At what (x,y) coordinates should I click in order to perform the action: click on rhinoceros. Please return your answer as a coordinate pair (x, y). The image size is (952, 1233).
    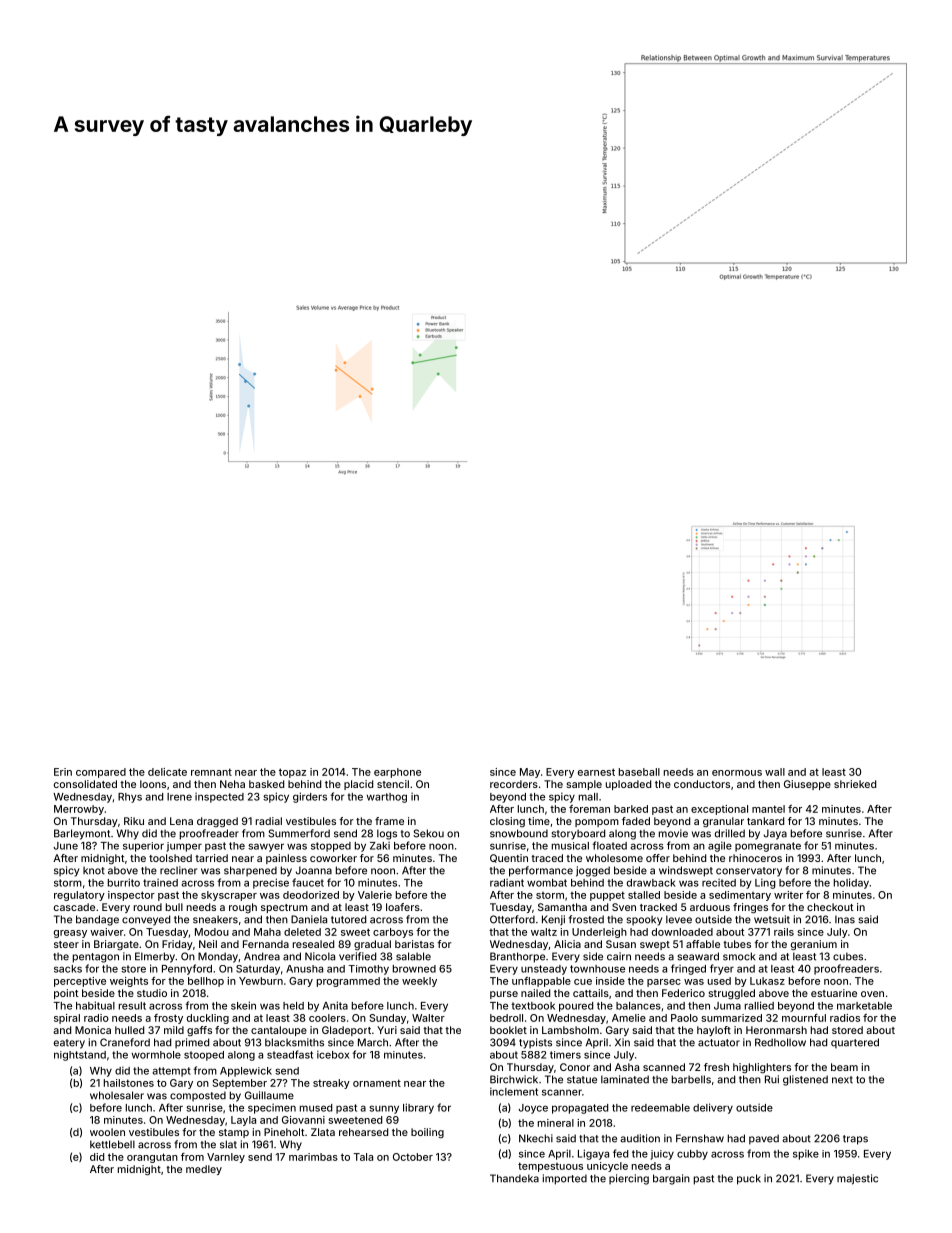
    Looking at the image, I should click on (755, 858).
